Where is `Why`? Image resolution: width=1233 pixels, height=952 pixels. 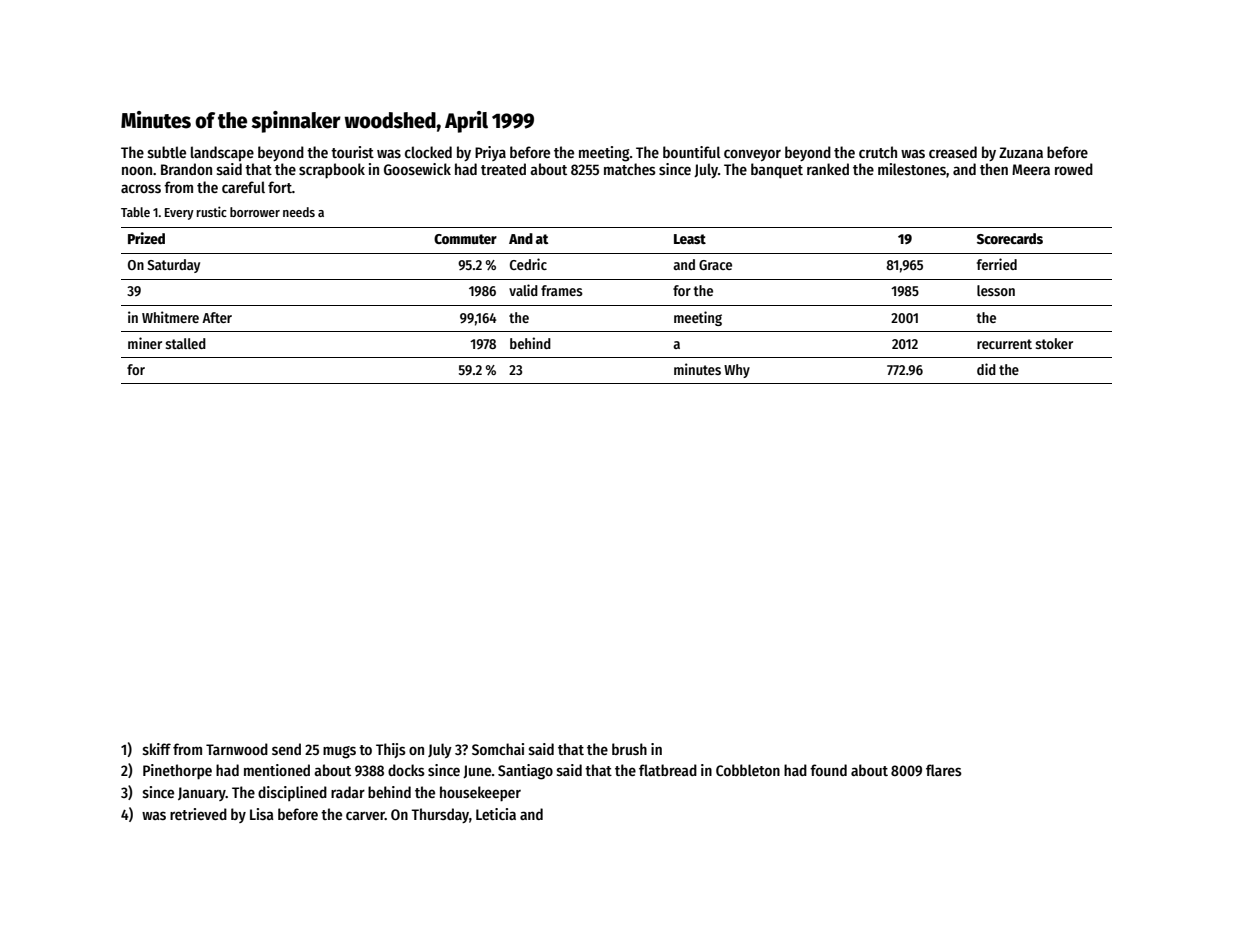
Why is located at coordinates (737, 371).
